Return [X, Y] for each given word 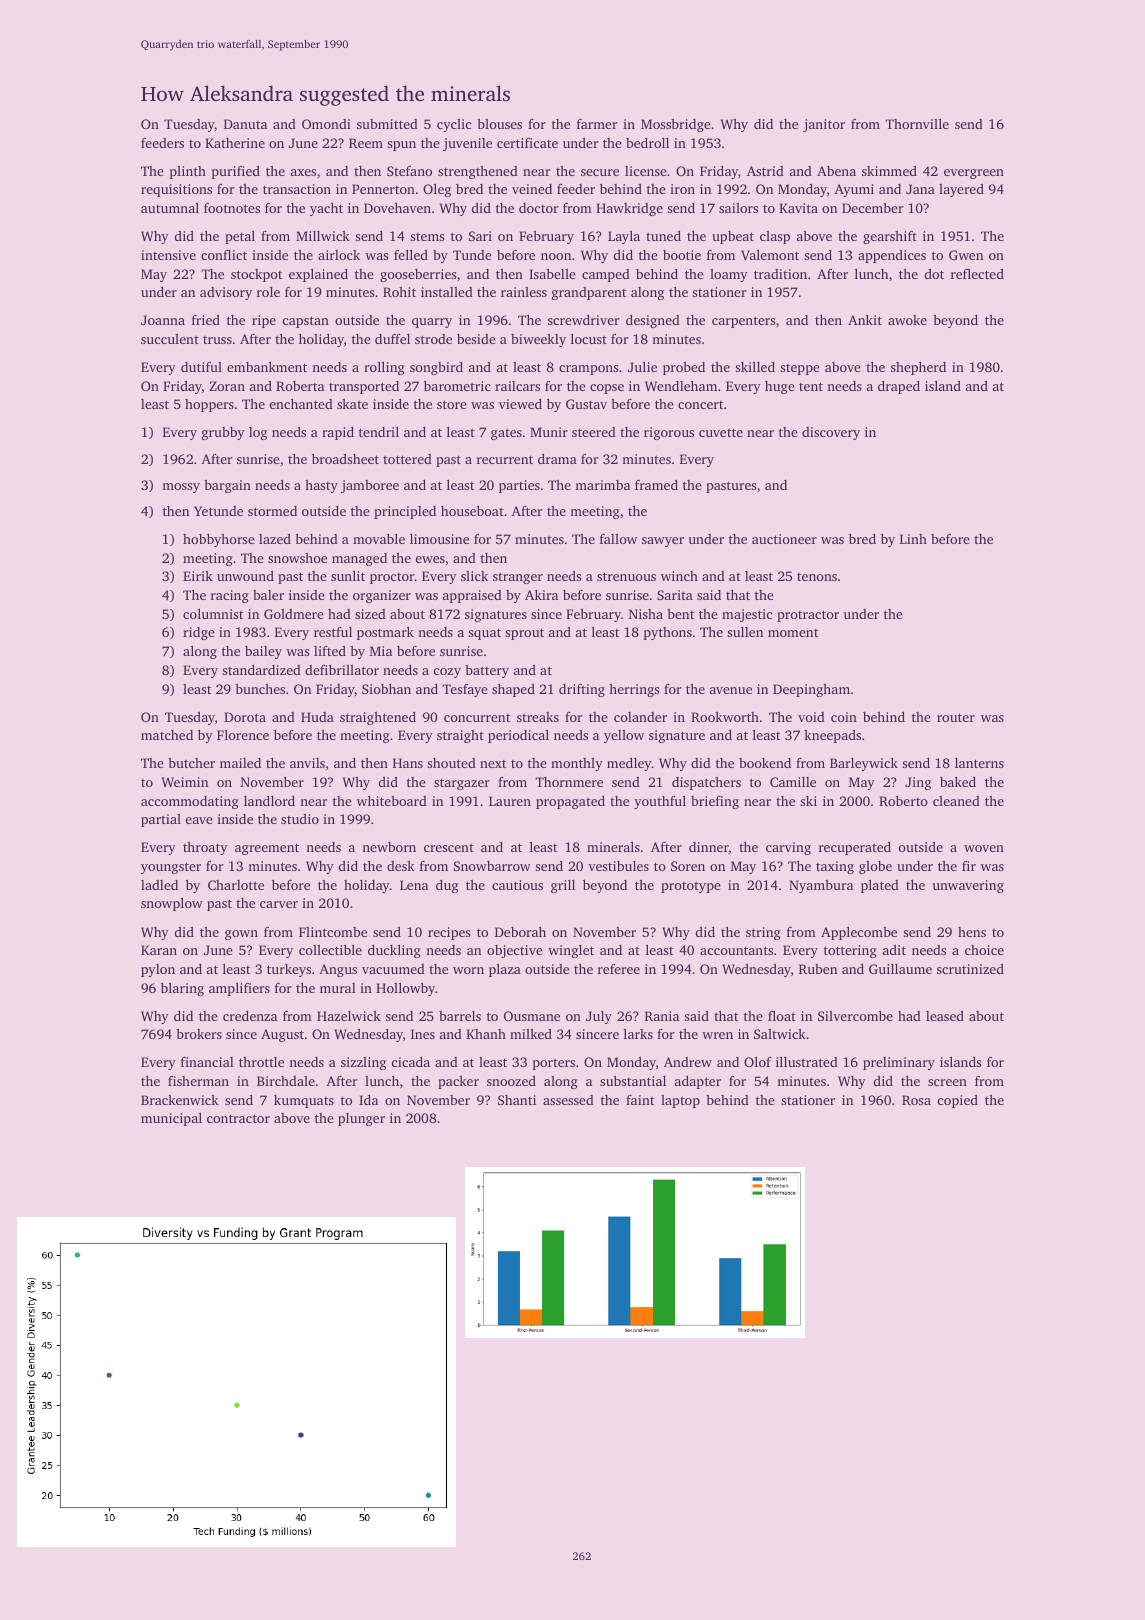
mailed [240, 763]
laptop [680, 1101]
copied [958, 1101]
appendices [892, 256]
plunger [361, 1119]
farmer [597, 123]
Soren [688, 866]
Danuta [245, 124]
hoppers [209, 405]
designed [653, 321]
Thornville [917, 123]
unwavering [968, 886]
